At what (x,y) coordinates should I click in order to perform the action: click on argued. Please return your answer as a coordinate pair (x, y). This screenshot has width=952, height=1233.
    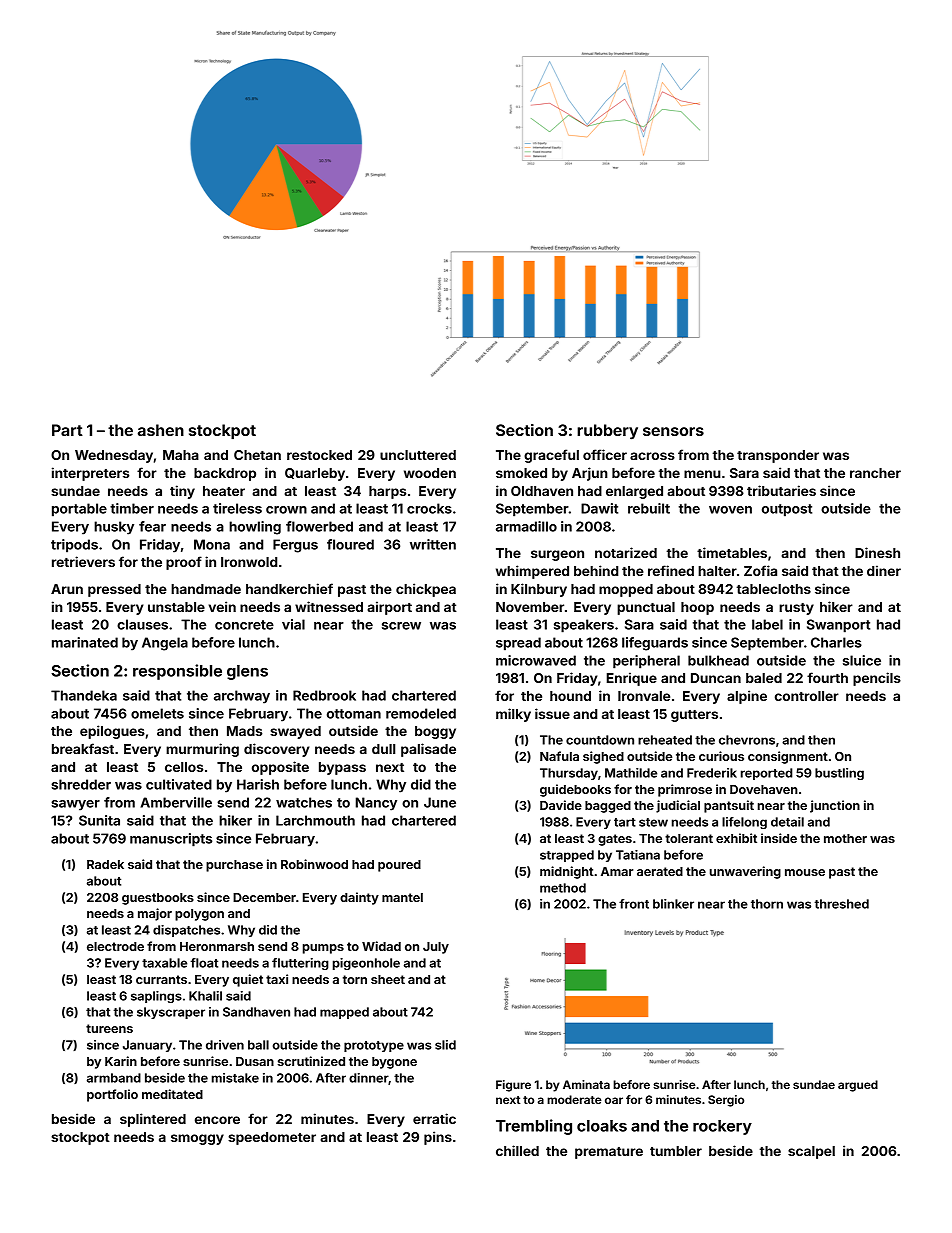
    Looking at the image, I should click on (858, 1086).
